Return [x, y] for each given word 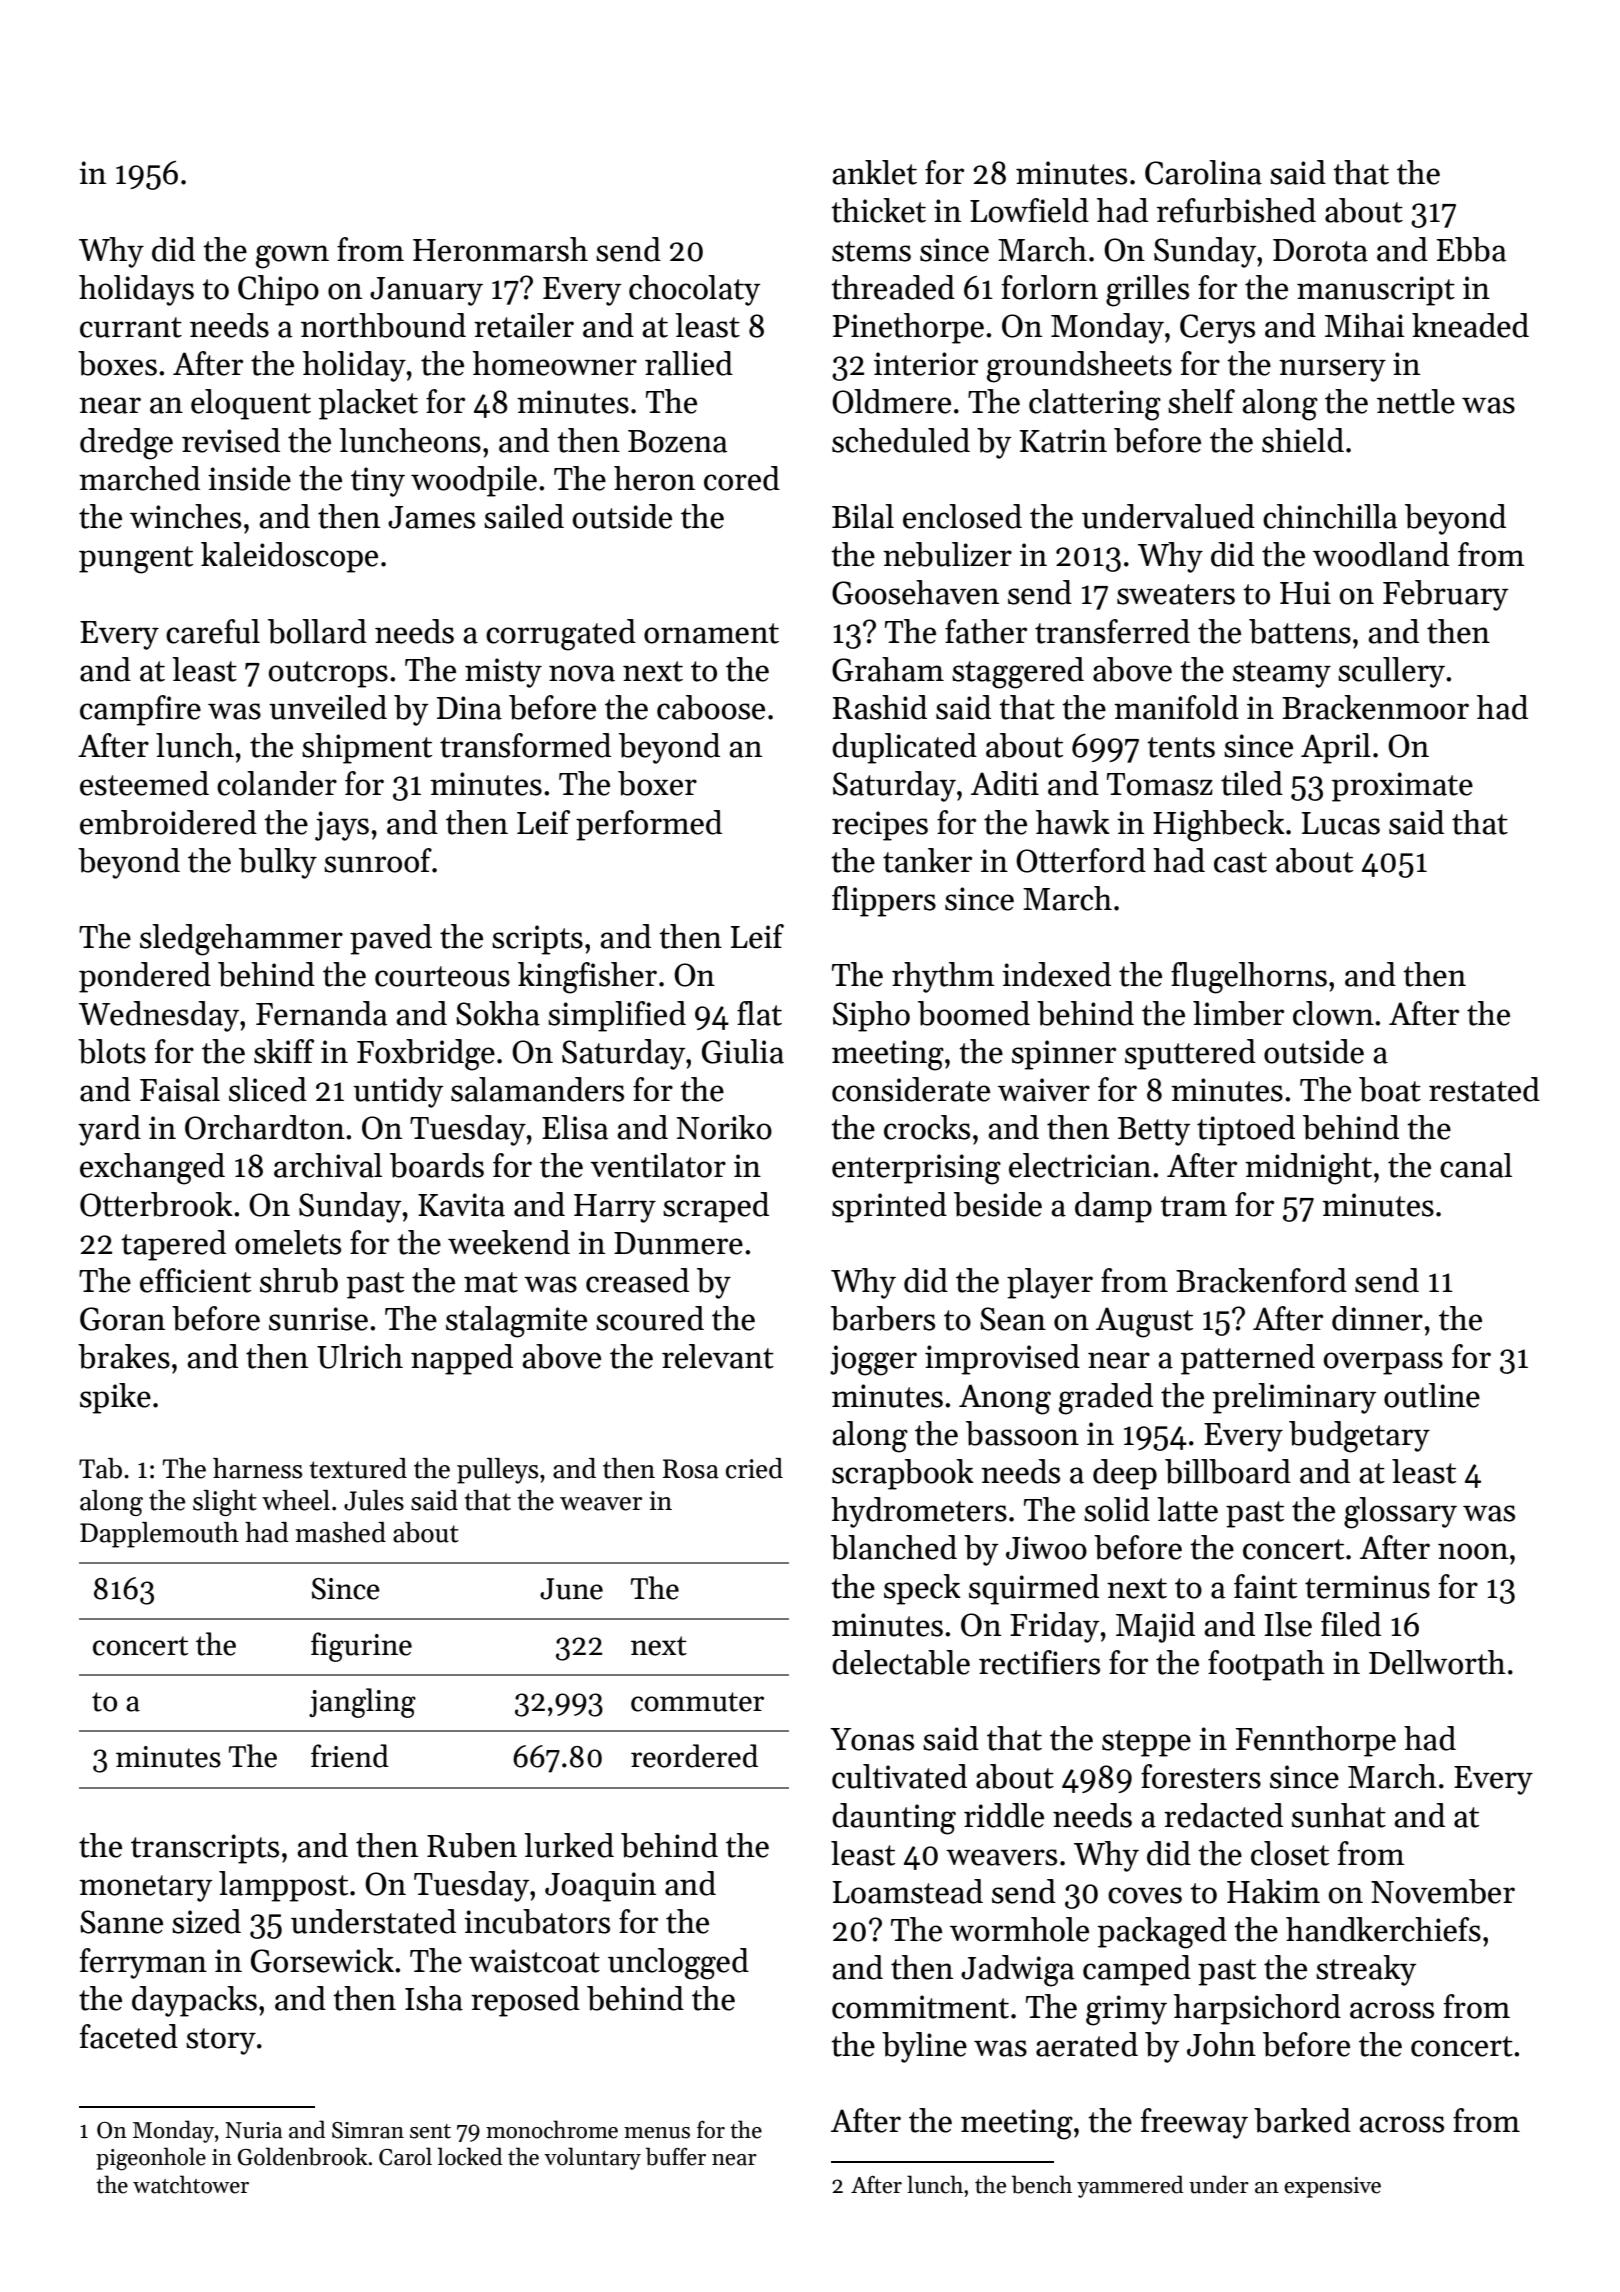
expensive [1332, 2187]
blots [112, 1051]
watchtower [191, 2184]
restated [1484, 1089]
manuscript [1376, 291]
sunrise [318, 1319]
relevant [718, 1356]
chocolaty [695, 290]
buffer [676, 2156]
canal [1476, 1165]
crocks [927, 1127]
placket [368, 404]
